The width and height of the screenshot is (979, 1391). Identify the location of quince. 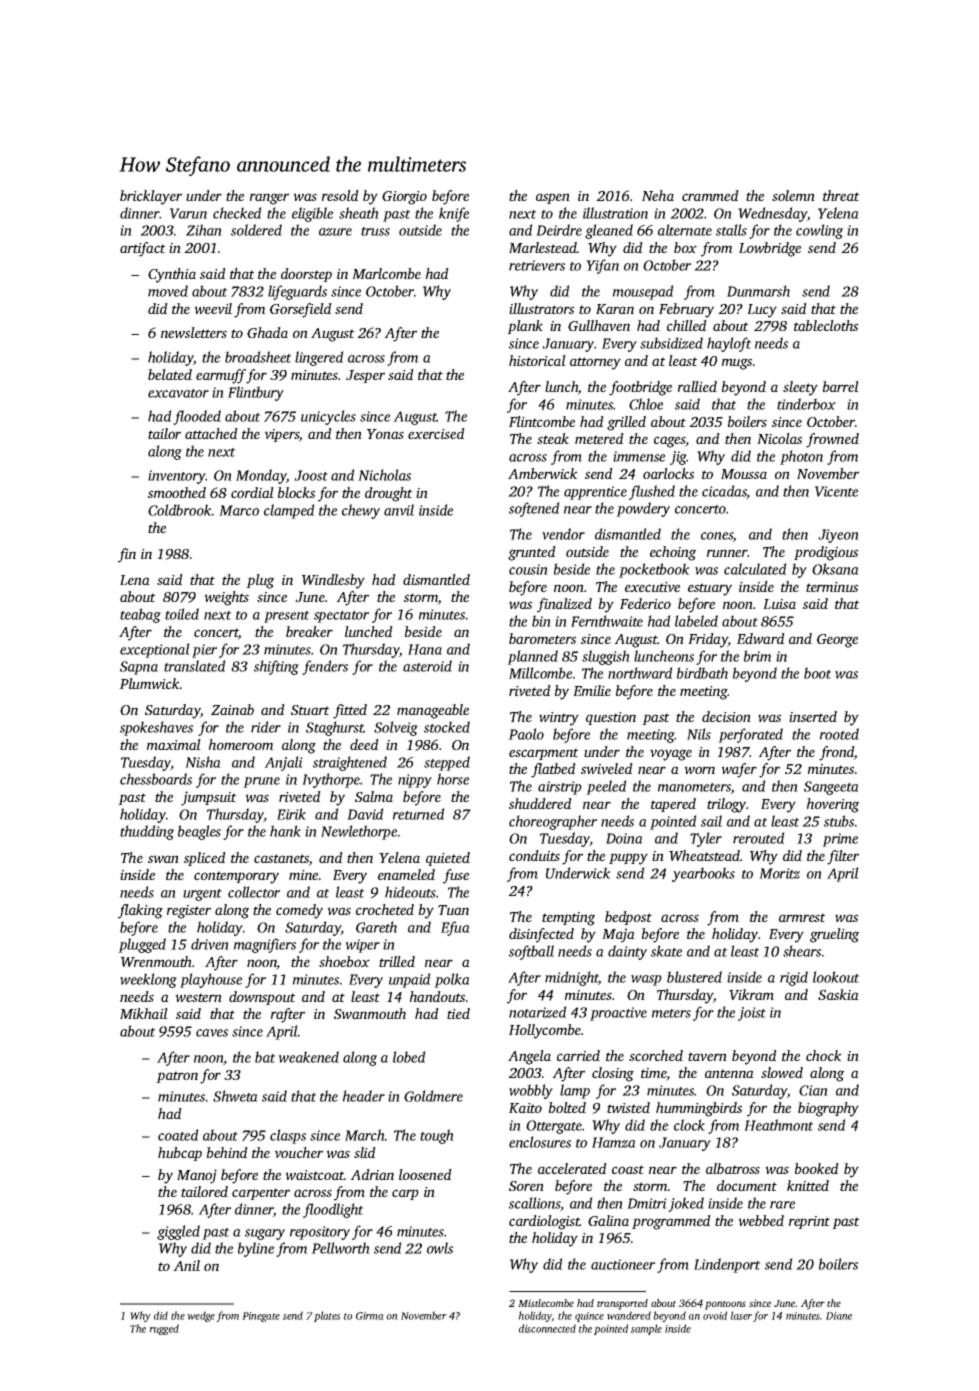
(589, 1317).
